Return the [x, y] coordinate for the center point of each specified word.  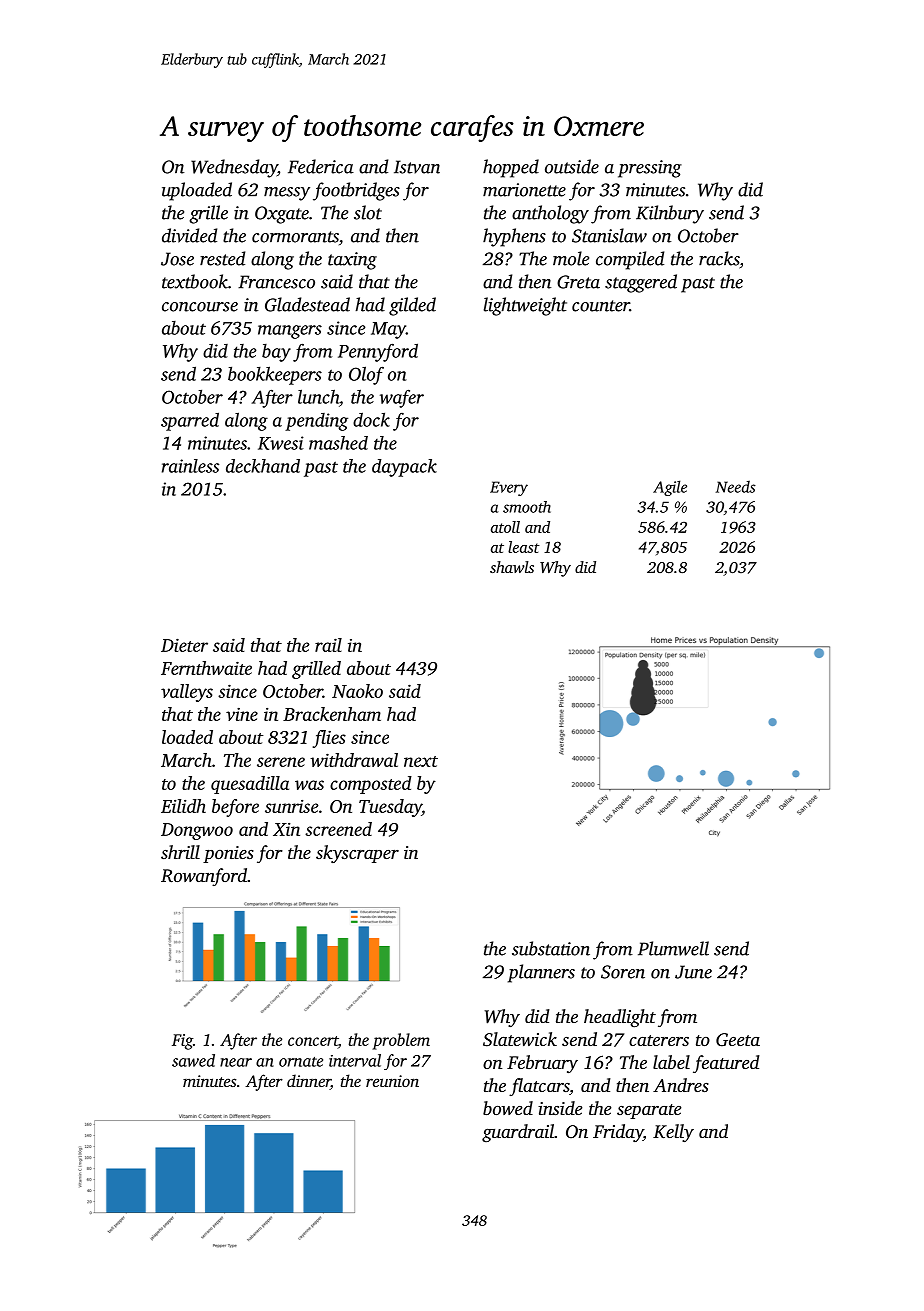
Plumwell [673, 948]
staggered [641, 283]
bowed [508, 1108]
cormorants [295, 237]
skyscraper [357, 854]
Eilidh [183, 806]
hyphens [514, 237]
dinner [309, 1082]
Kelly [673, 1133]
